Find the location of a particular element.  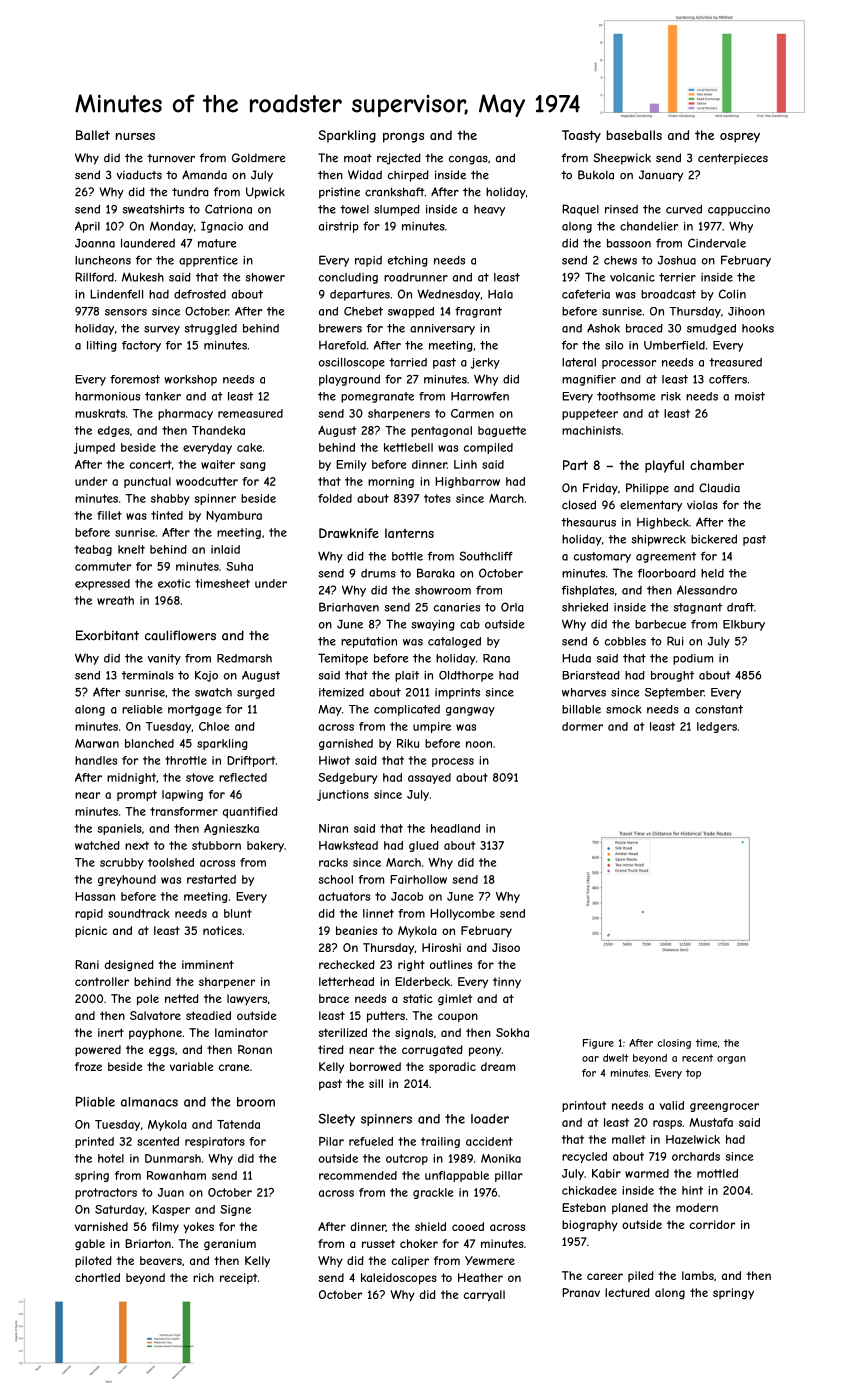

itemized is located at coordinates (341, 692).
